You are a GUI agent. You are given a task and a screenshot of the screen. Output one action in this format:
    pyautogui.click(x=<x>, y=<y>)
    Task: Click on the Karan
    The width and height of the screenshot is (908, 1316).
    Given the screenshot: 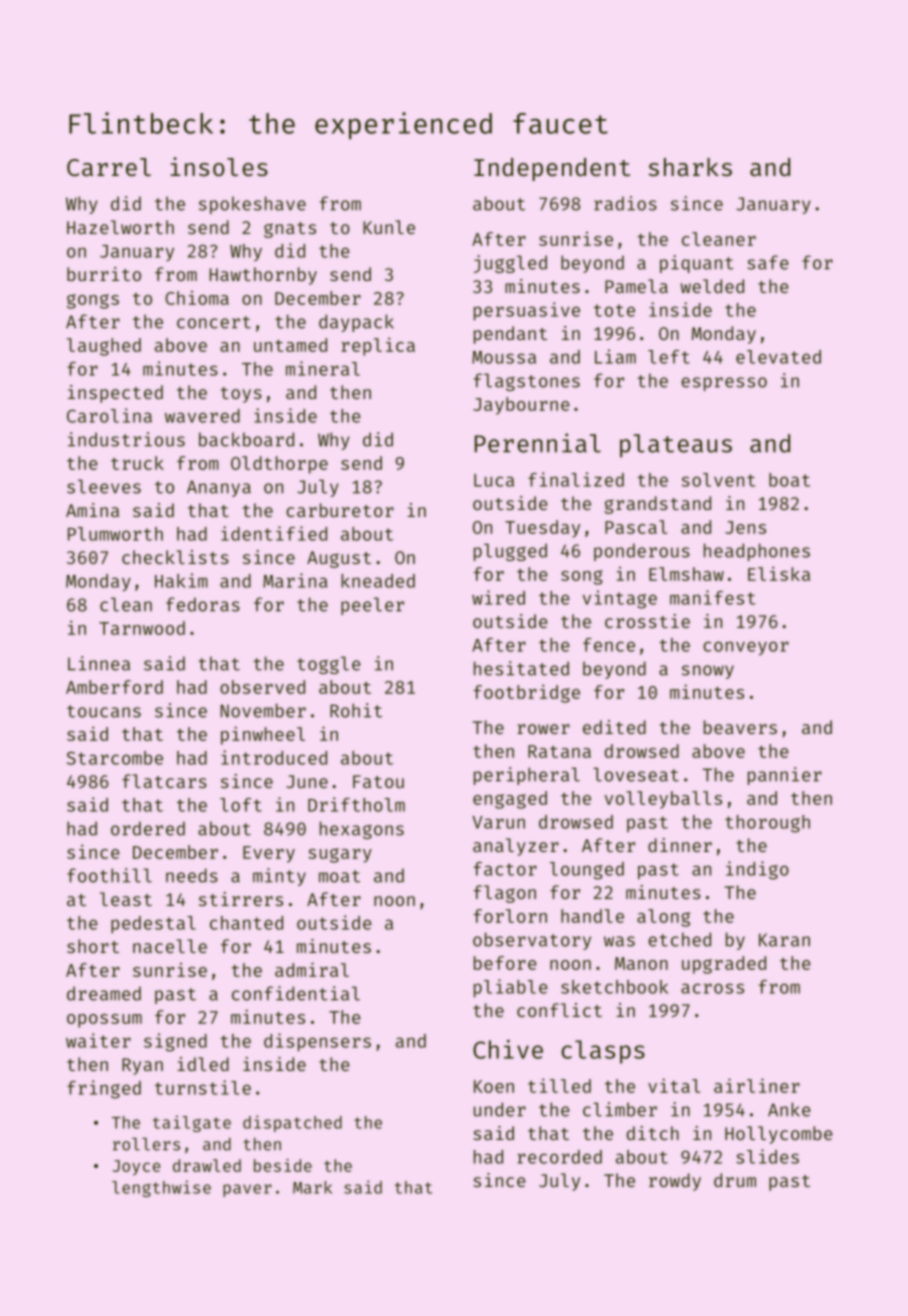 What is the action you would take?
    pyautogui.click(x=784, y=940)
